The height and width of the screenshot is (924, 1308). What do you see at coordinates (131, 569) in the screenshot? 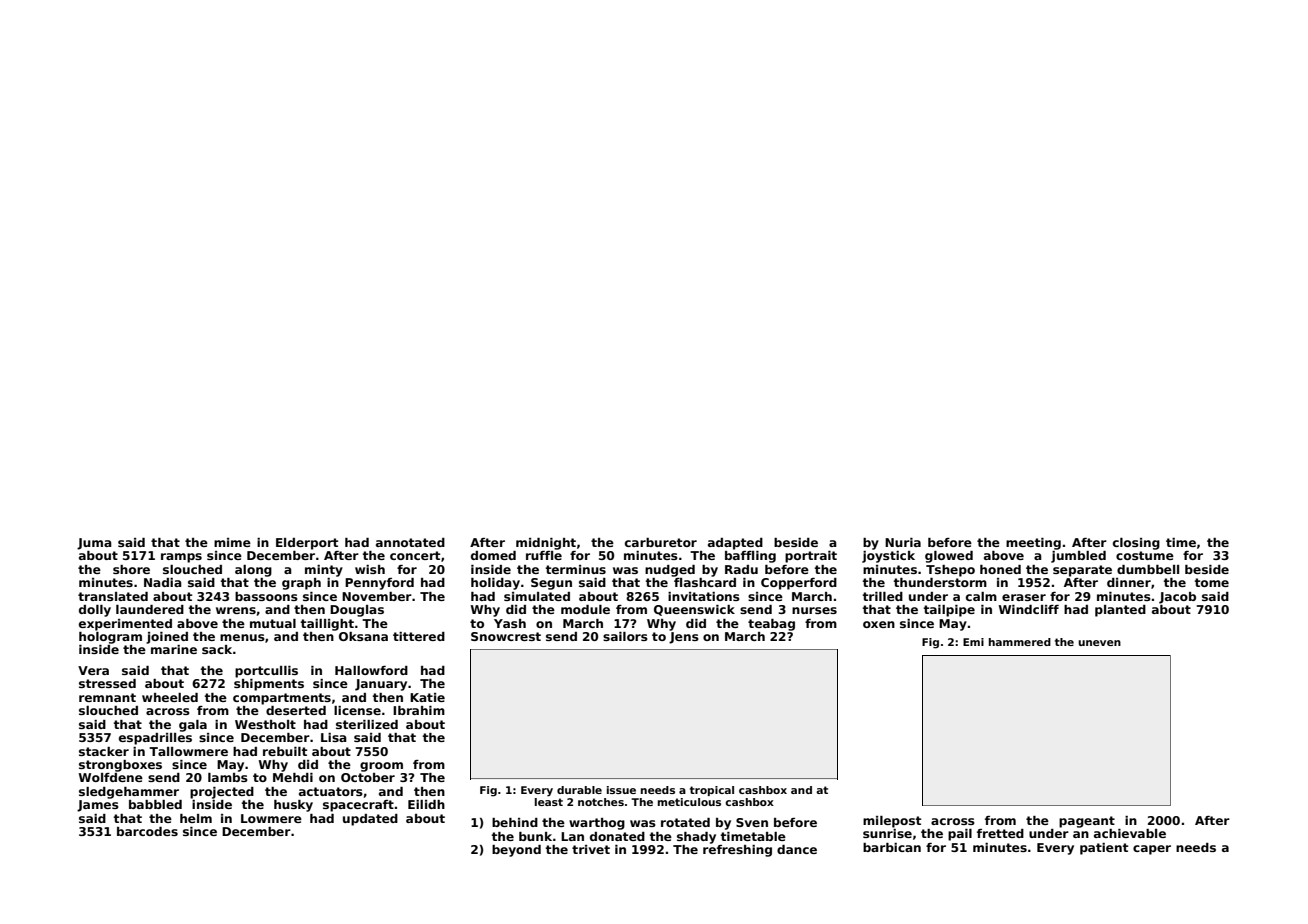
I see `shore` at bounding box center [131, 569].
